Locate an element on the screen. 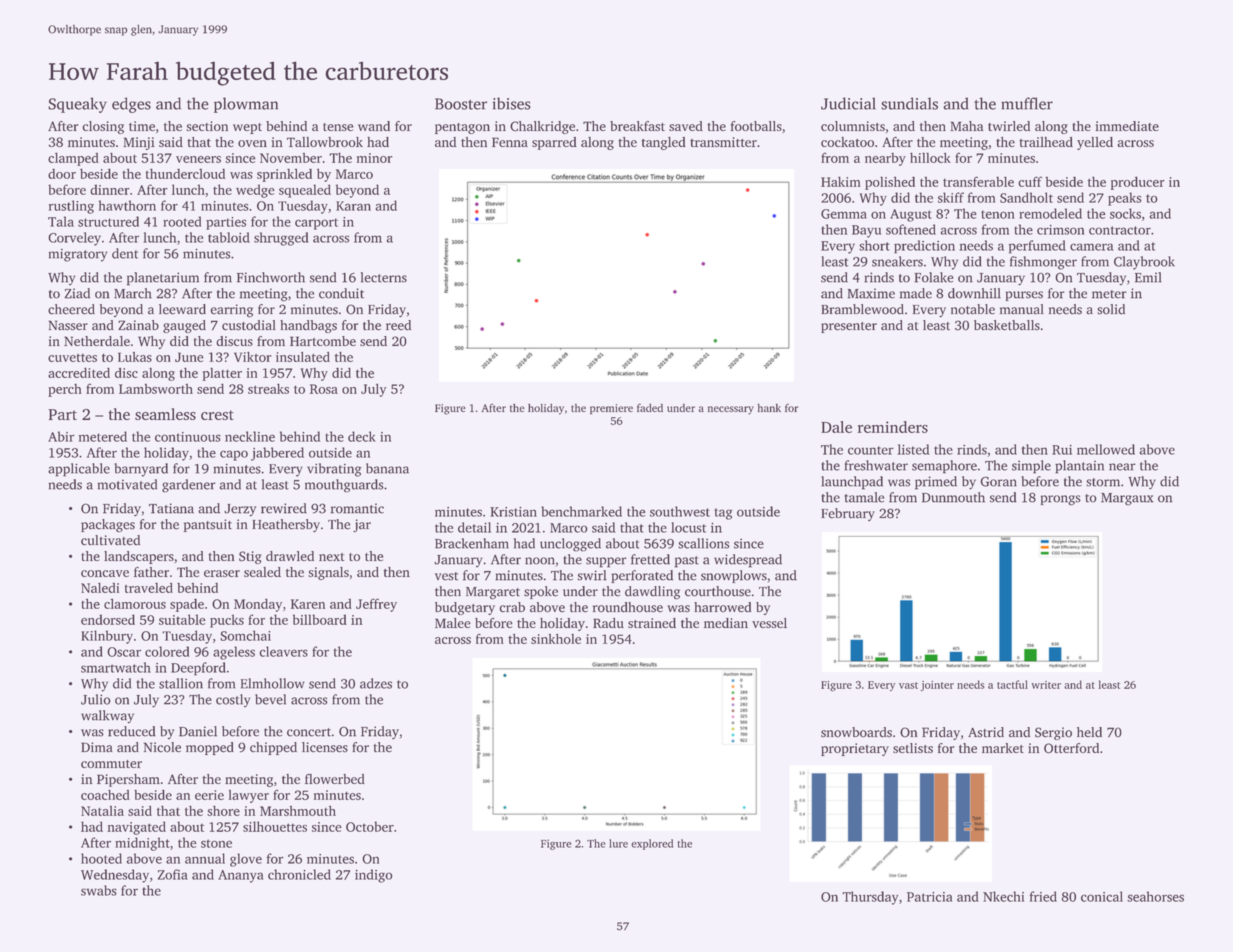 Image resolution: width=1233 pixels, height=952 pixels. producer is located at coordinates (1138, 183).
